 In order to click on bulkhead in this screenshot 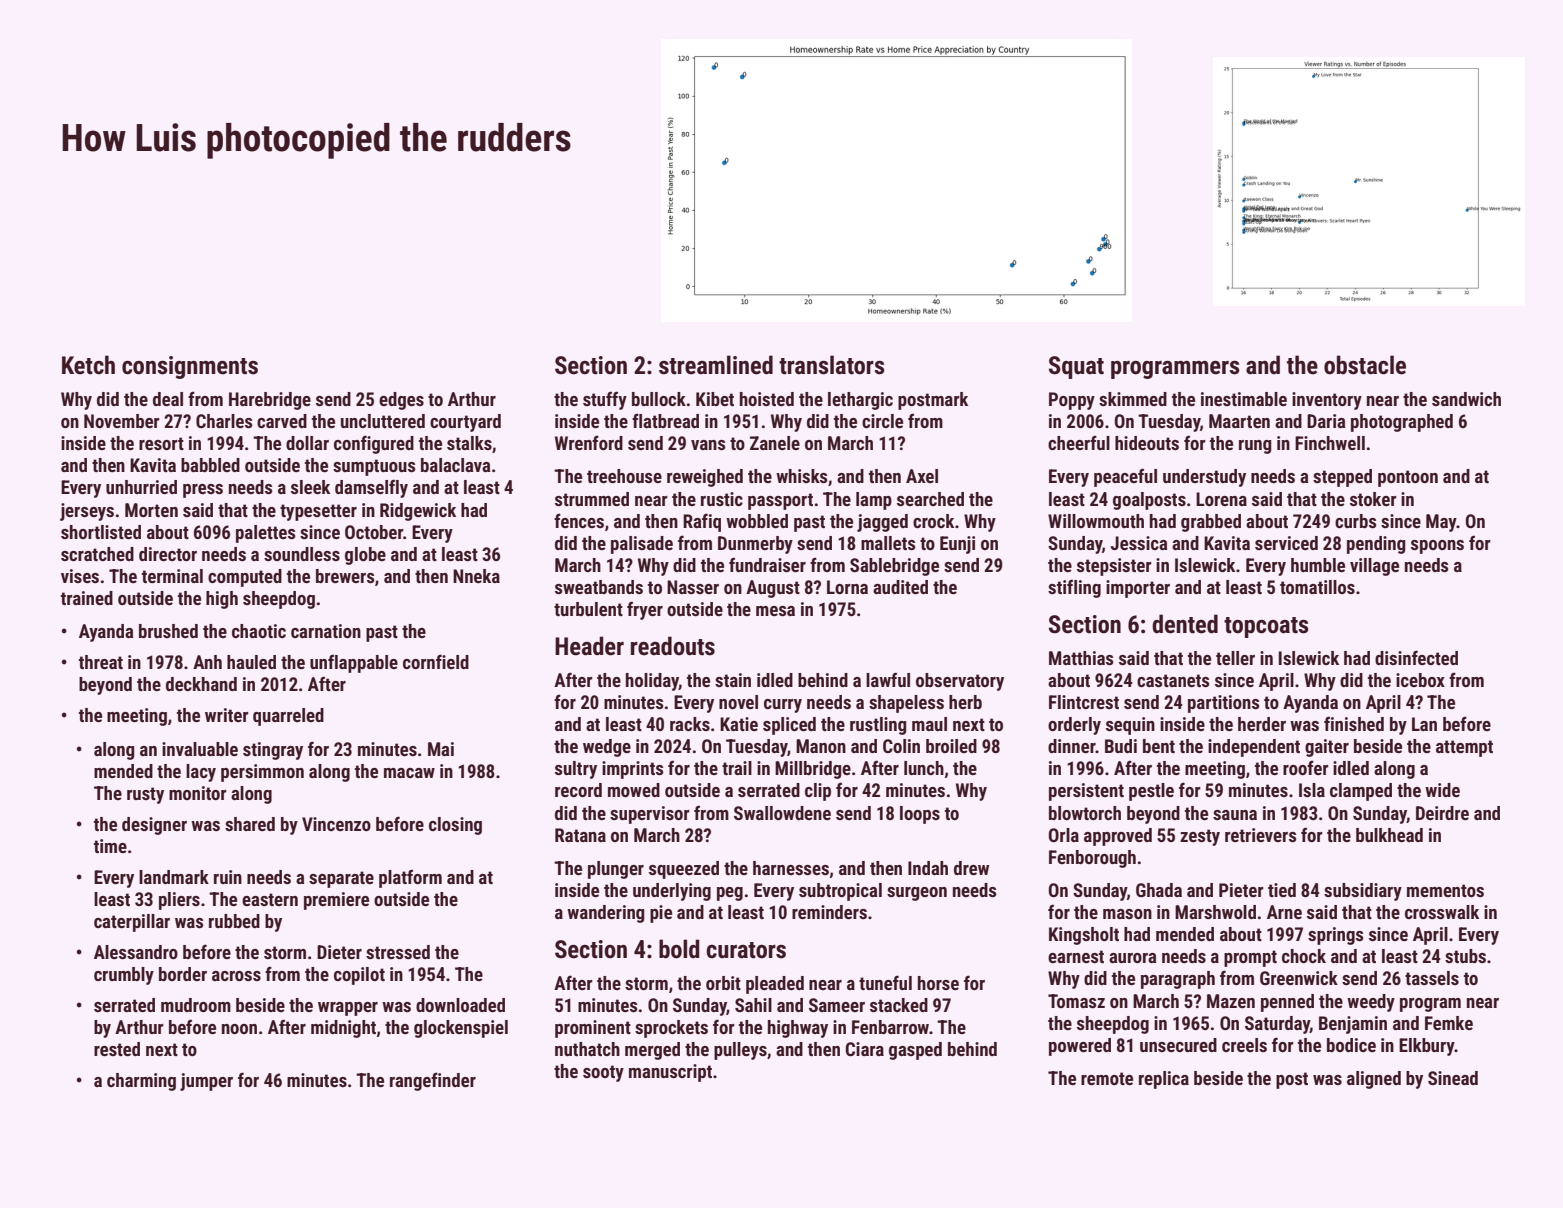, I will do `click(1389, 835)`.
